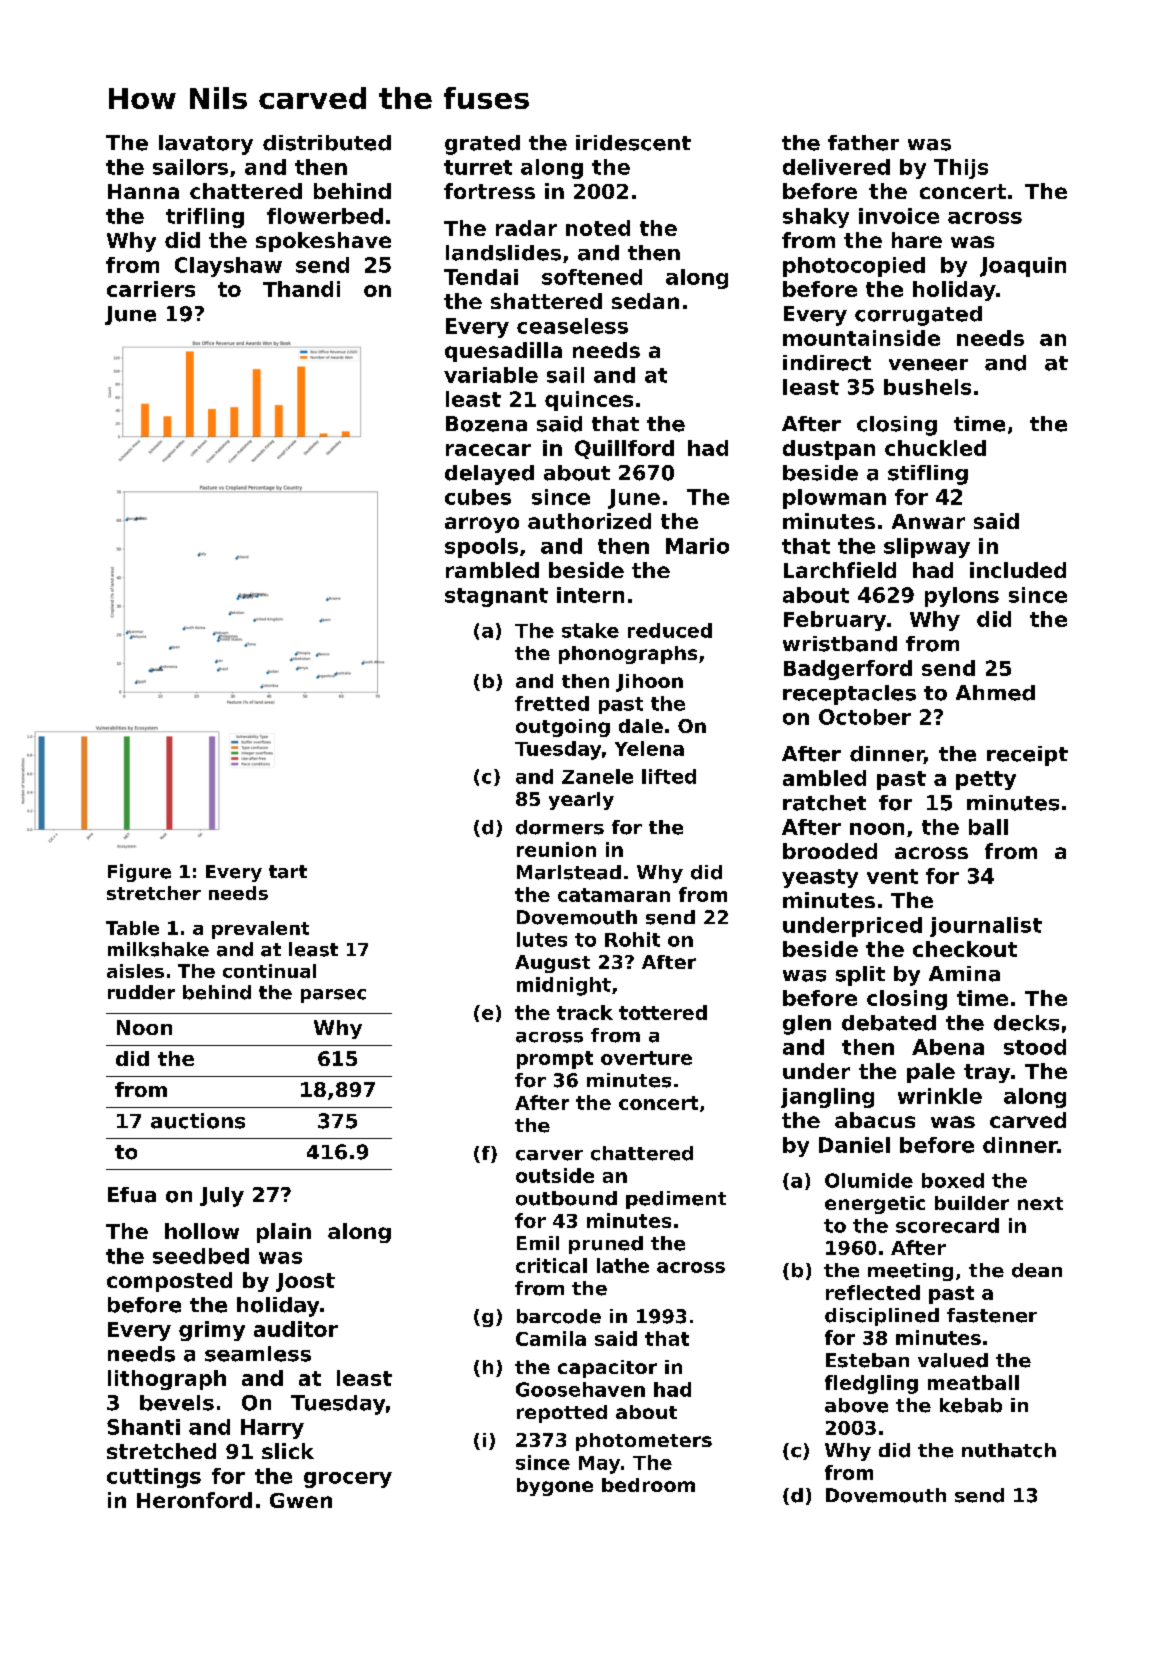 Image resolution: width=1174 pixels, height=1661 pixels. What do you see at coordinates (697, 546) in the document?
I see `Mario` at bounding box center [697, 546].
